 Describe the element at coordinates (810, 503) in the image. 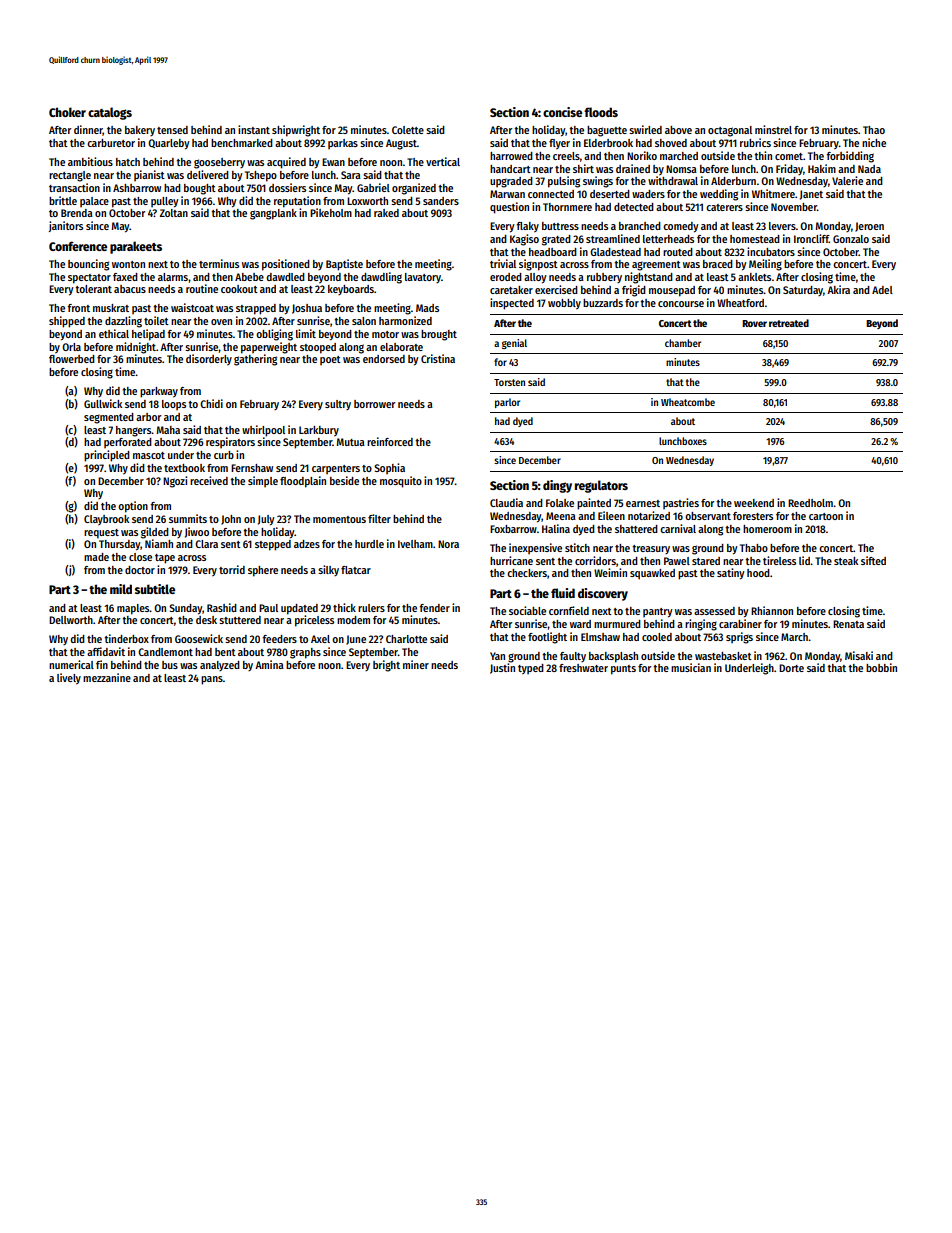

I see `Reedholm` at that location.
